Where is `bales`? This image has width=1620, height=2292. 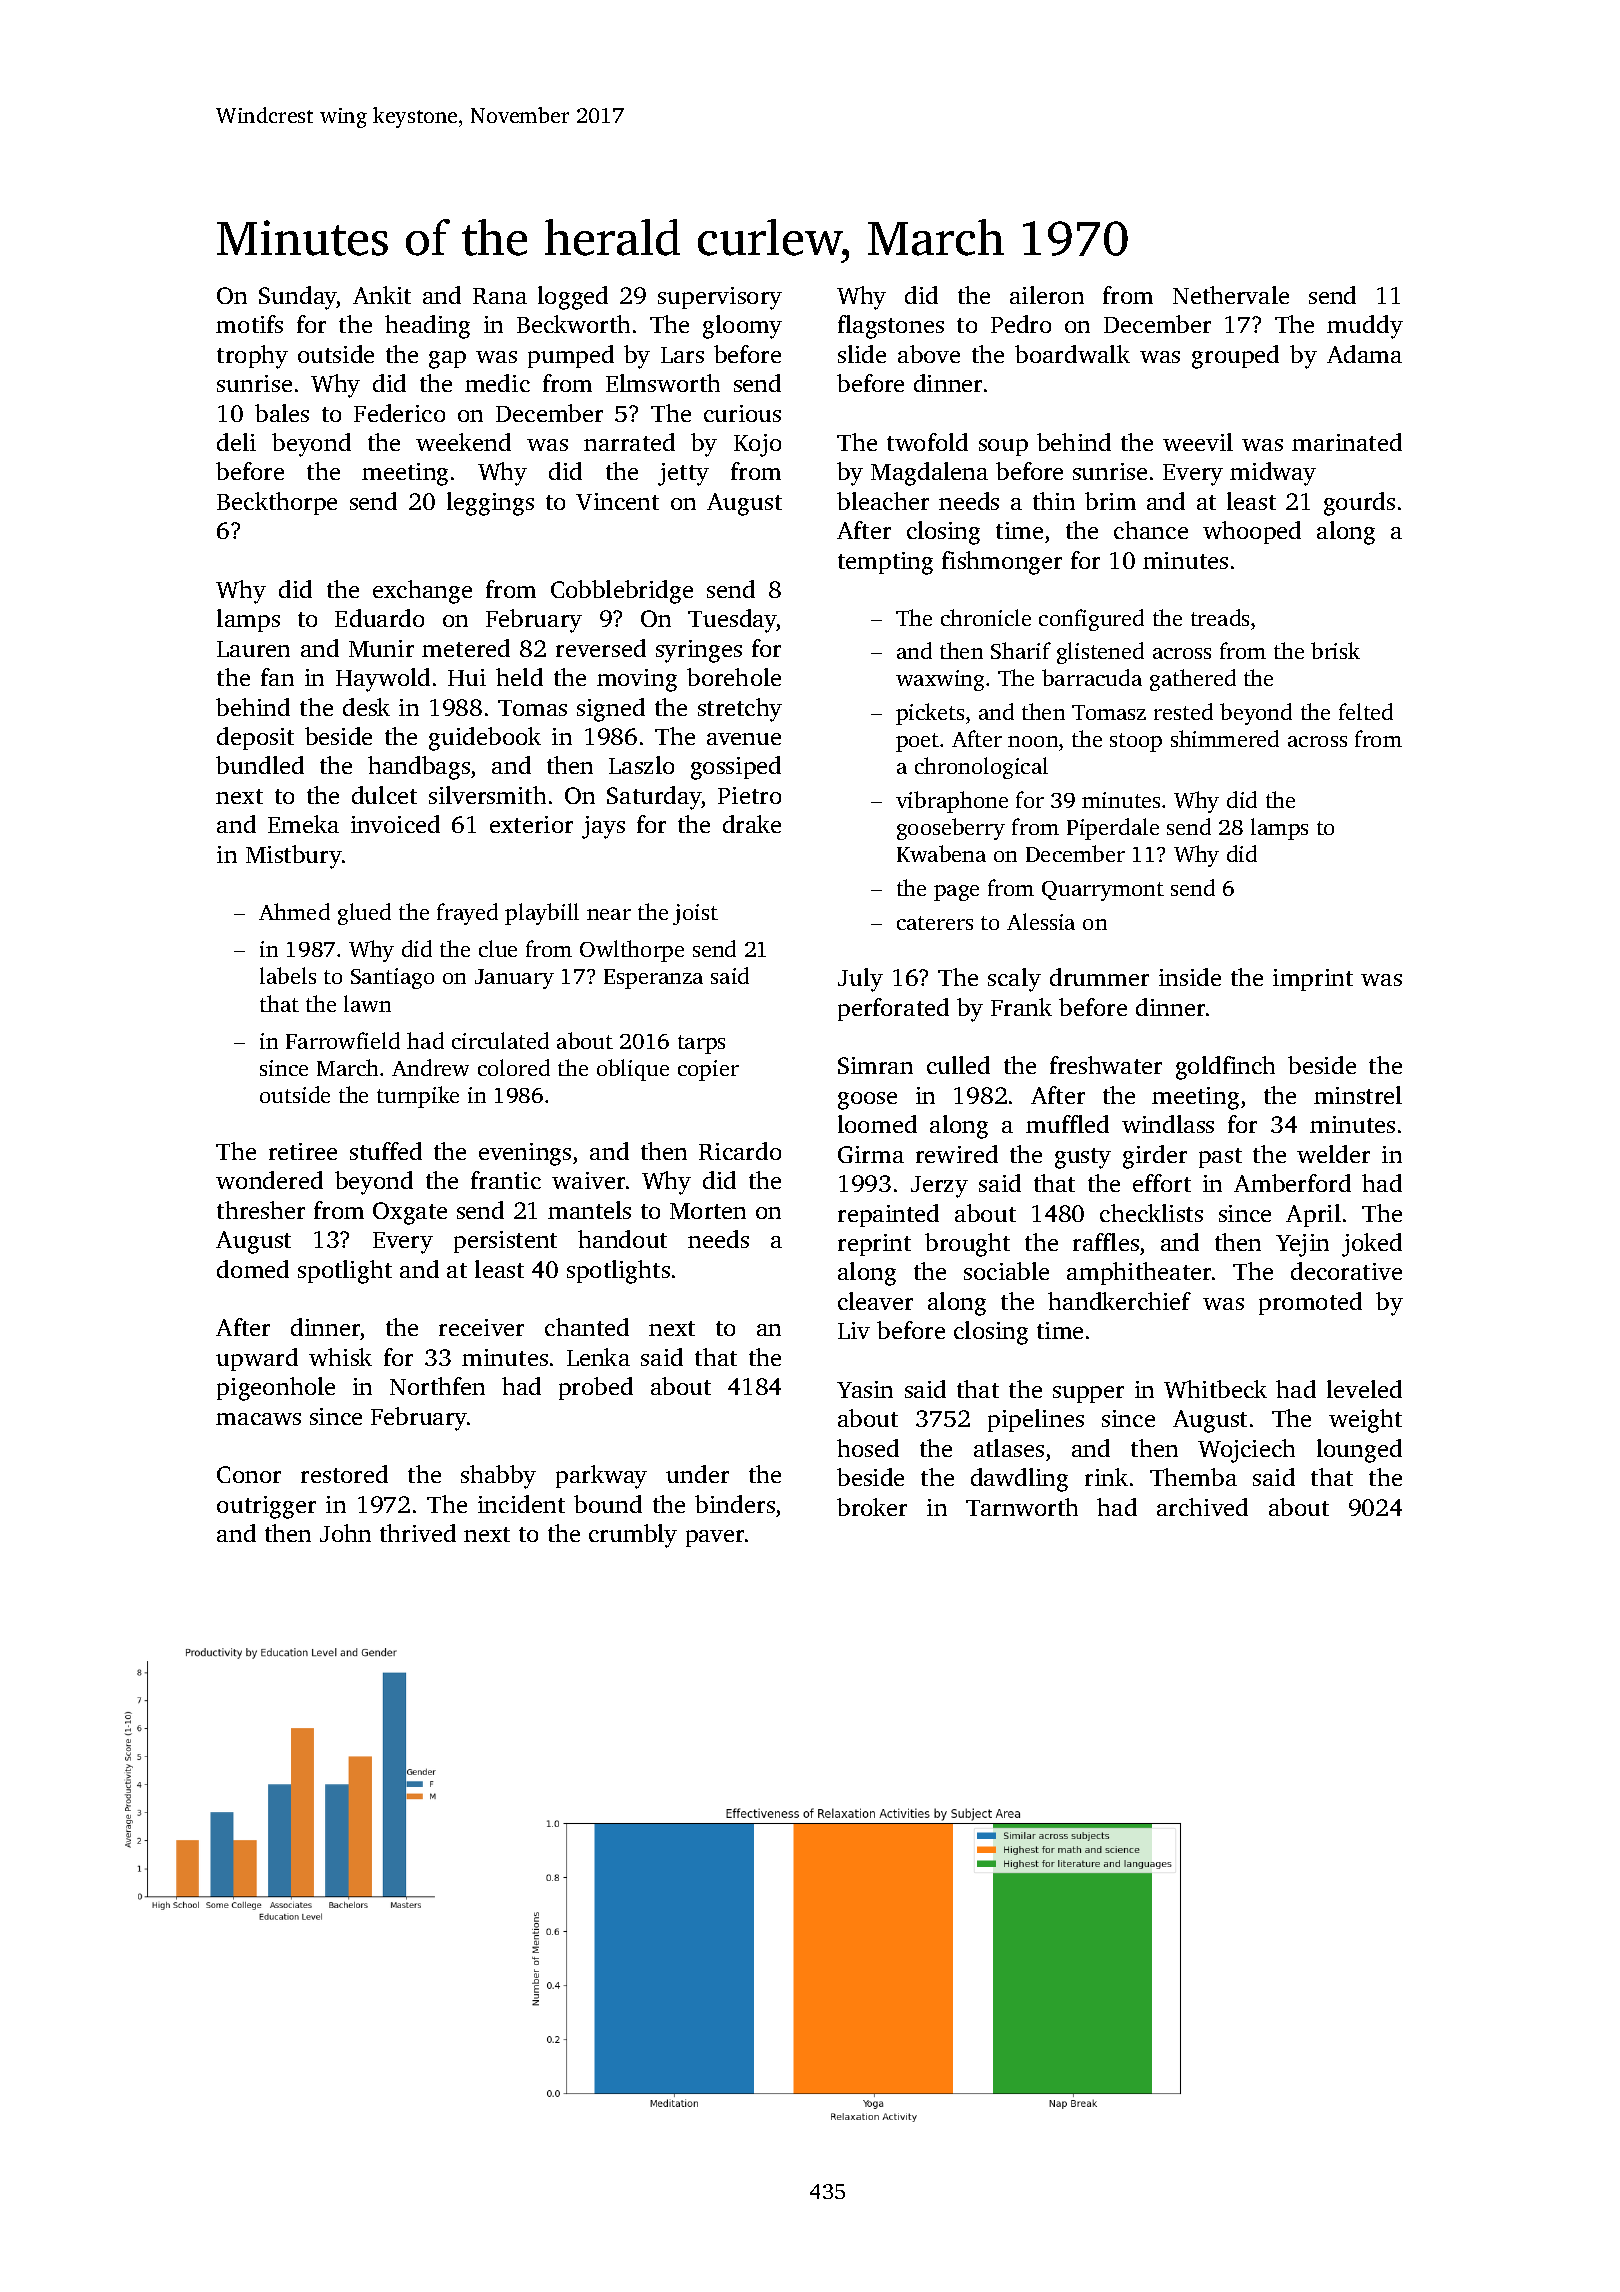
bales is located at coordinates (282, 413).
